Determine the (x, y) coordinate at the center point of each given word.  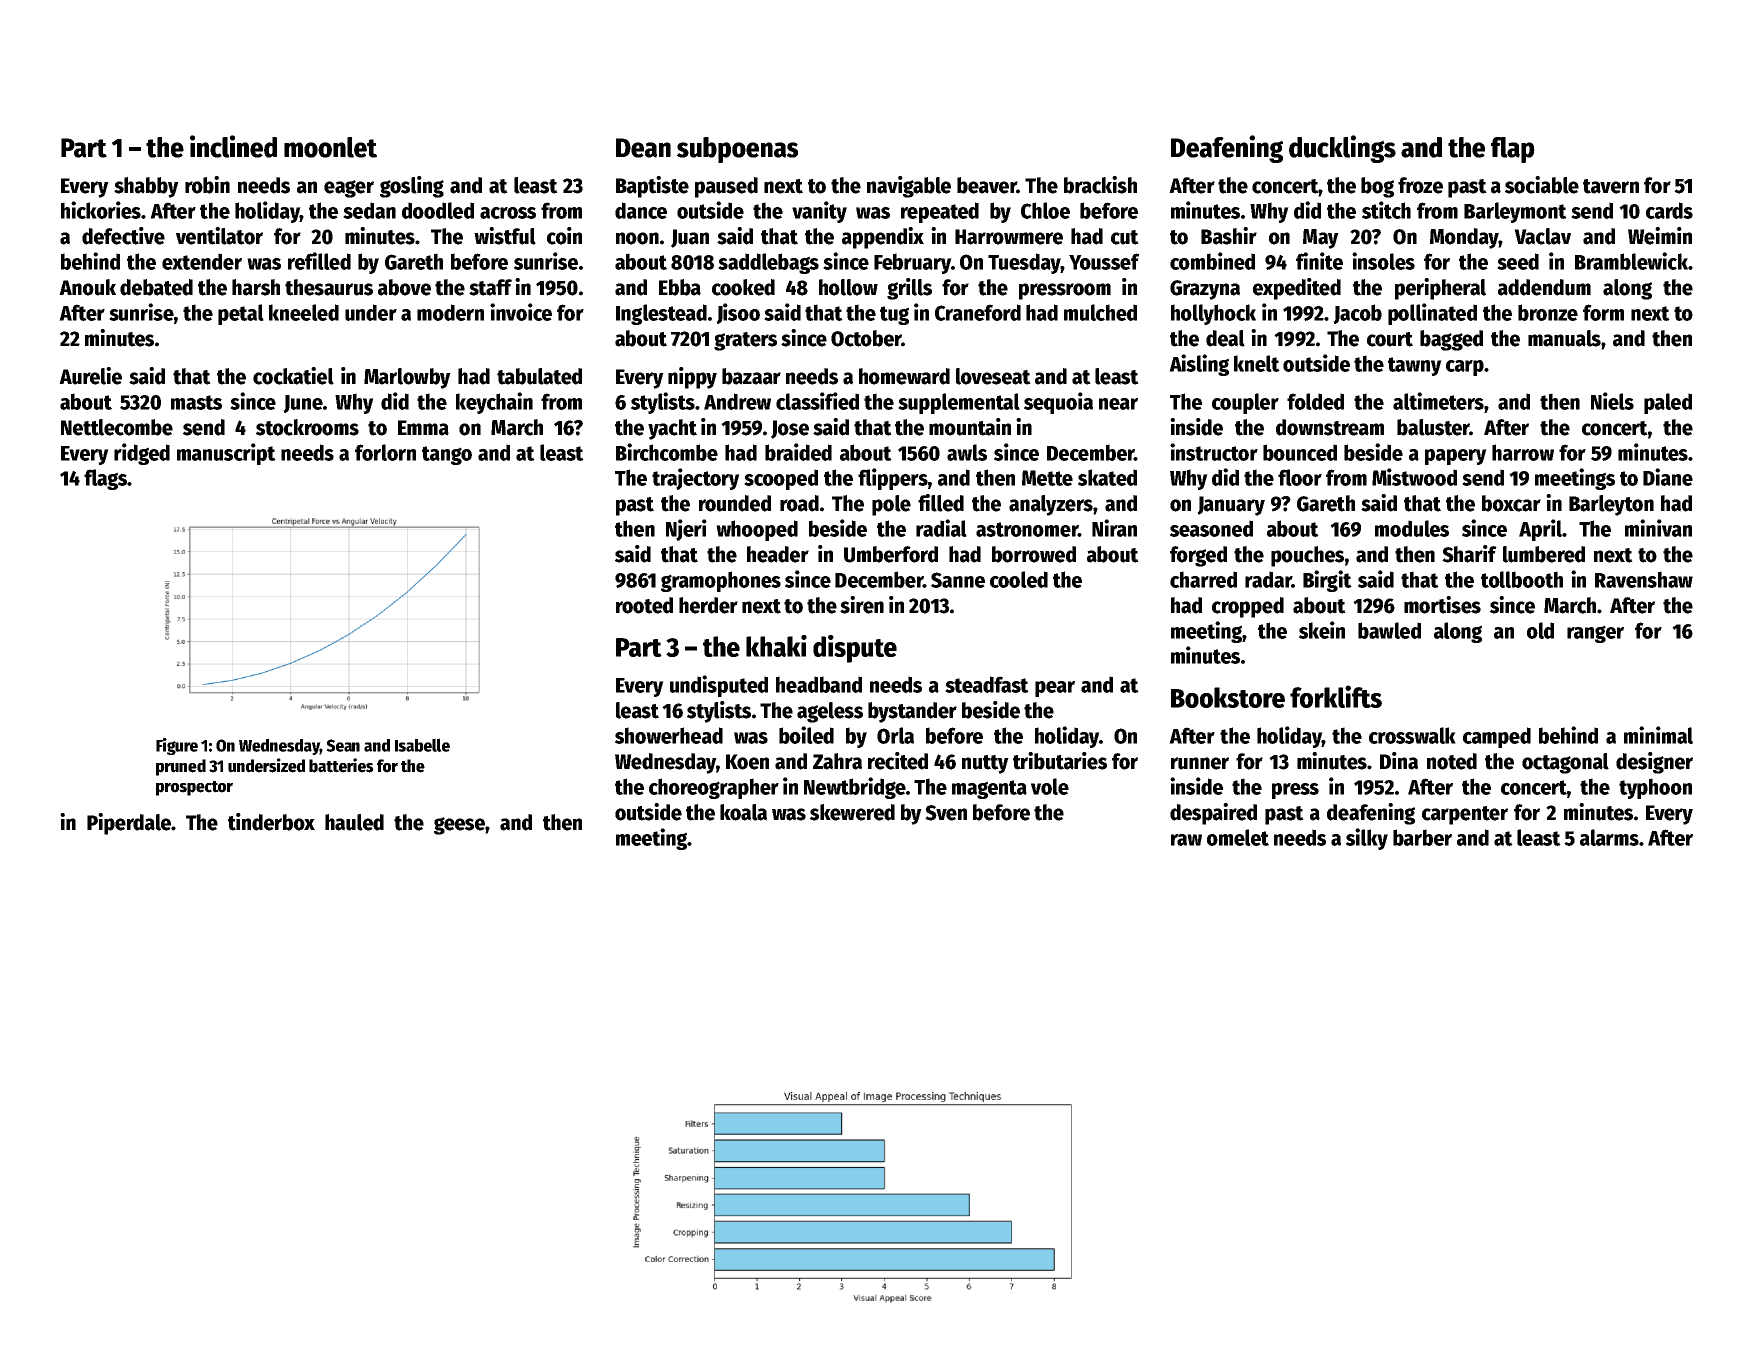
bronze (1548, 312)
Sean (343, 745)
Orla (895, 735)
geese (459, 826)
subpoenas (737, 150)
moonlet (330, 147)
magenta (989, 789)
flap (1513, 150)
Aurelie (90, 376)
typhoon (1655, 788)
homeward (904, 376)
